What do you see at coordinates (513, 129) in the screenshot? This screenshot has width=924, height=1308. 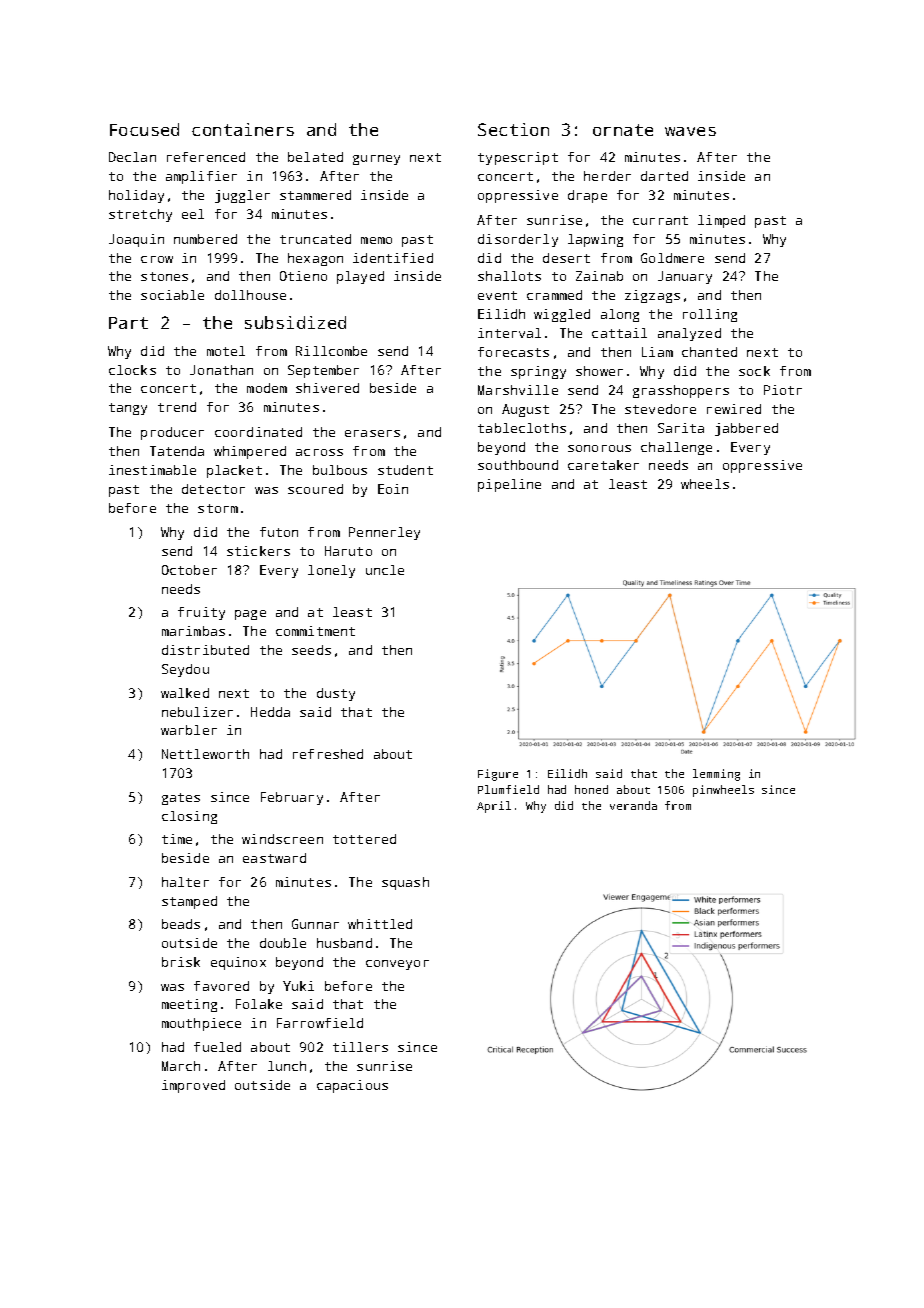 I see `Section` at bounding box center [513, 129].
